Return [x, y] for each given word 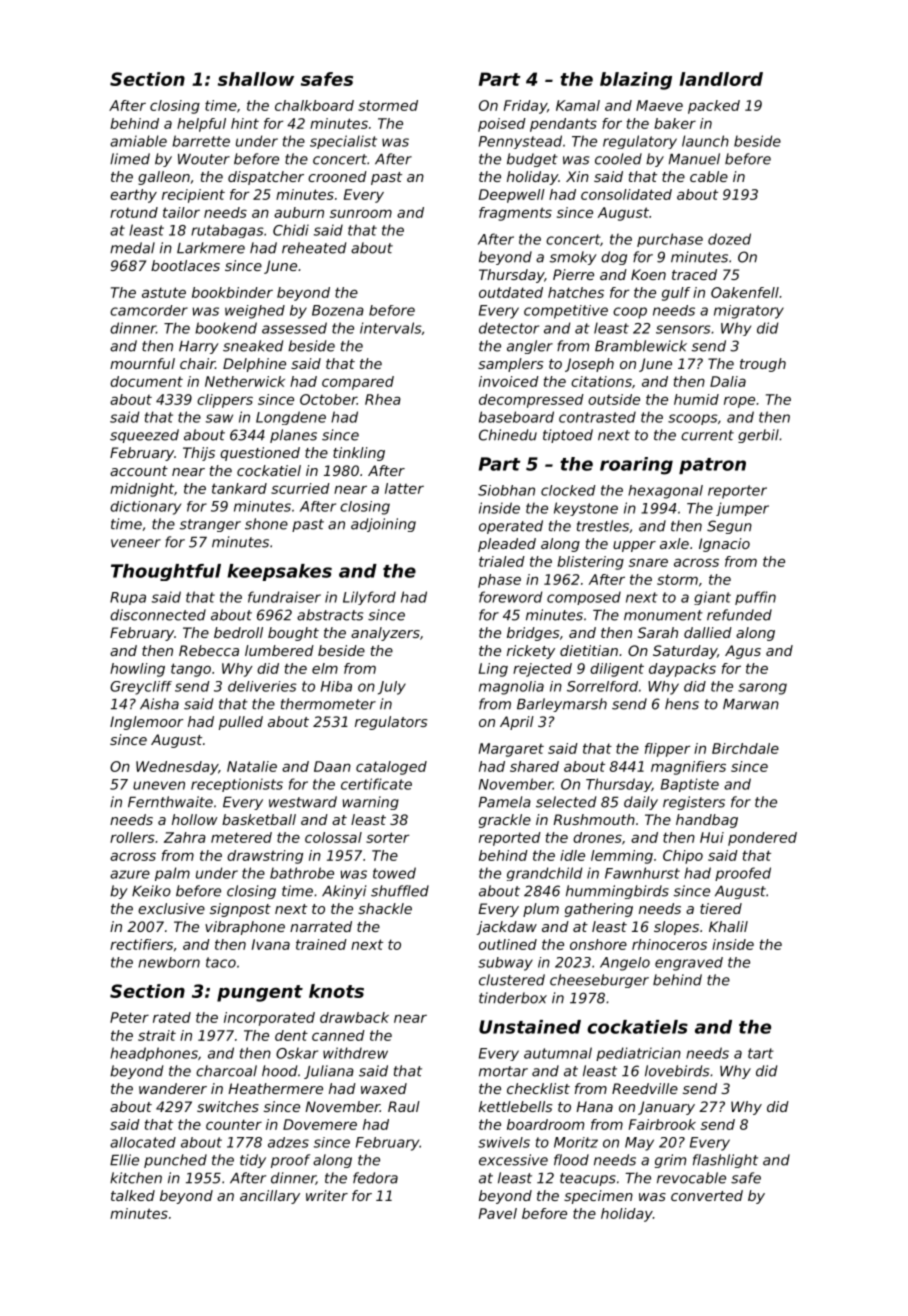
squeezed [144, 436]
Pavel [498, 1213]
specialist [343, 142]
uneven [159, 785]
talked [133, 1195]
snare [648, 562]
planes [293, 436]
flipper [668, 750]
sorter [388, 837]
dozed [729, 239]
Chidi [291, 230]
